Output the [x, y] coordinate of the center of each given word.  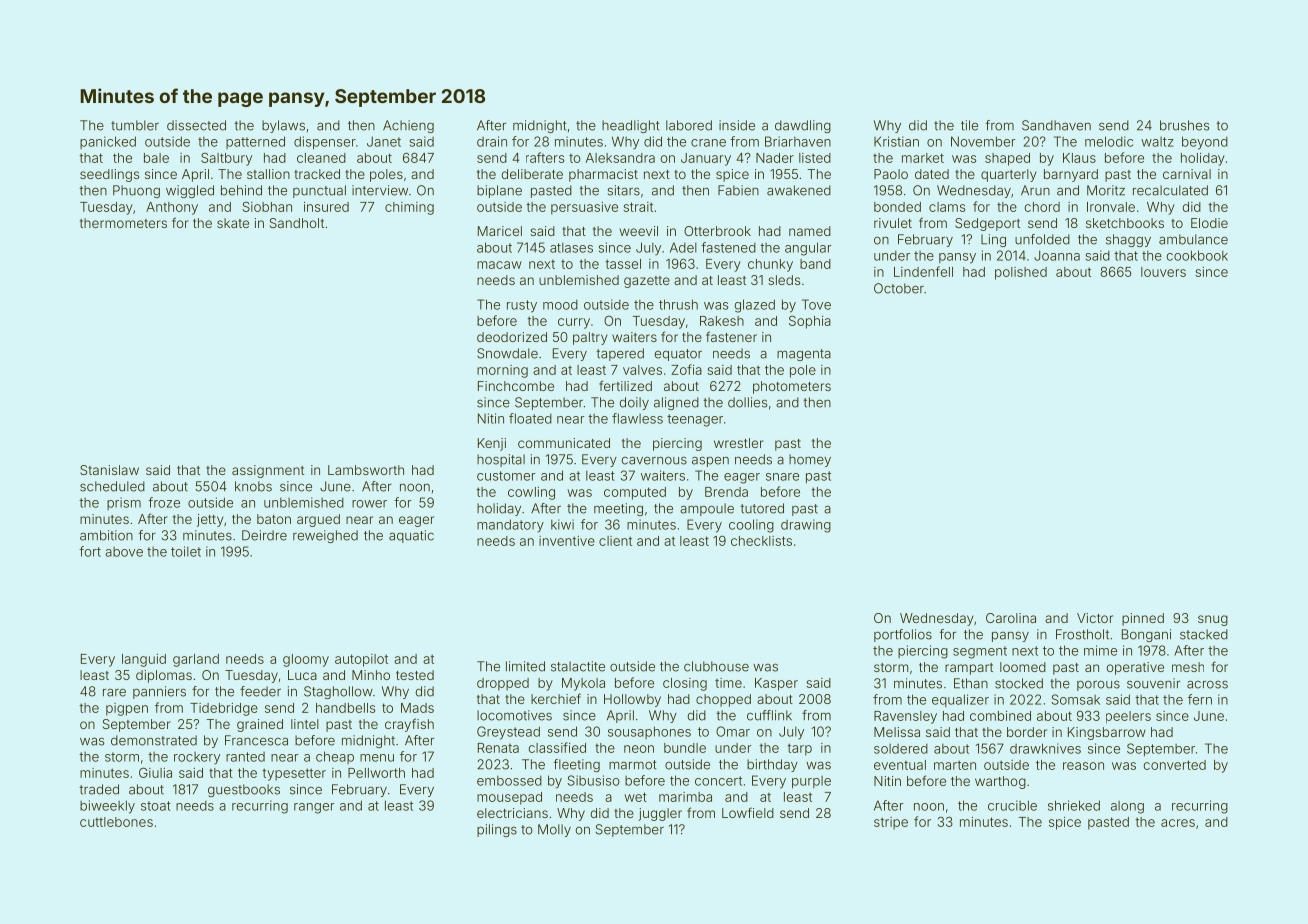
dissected [196, 125]
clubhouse [716, 666]
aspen [710, 462]
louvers [1163, 272]
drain [492, 141]
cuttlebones [116, 822]
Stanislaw [109, 470]
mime [1100, 650]
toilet [186, 551]
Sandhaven [1056, 125]
